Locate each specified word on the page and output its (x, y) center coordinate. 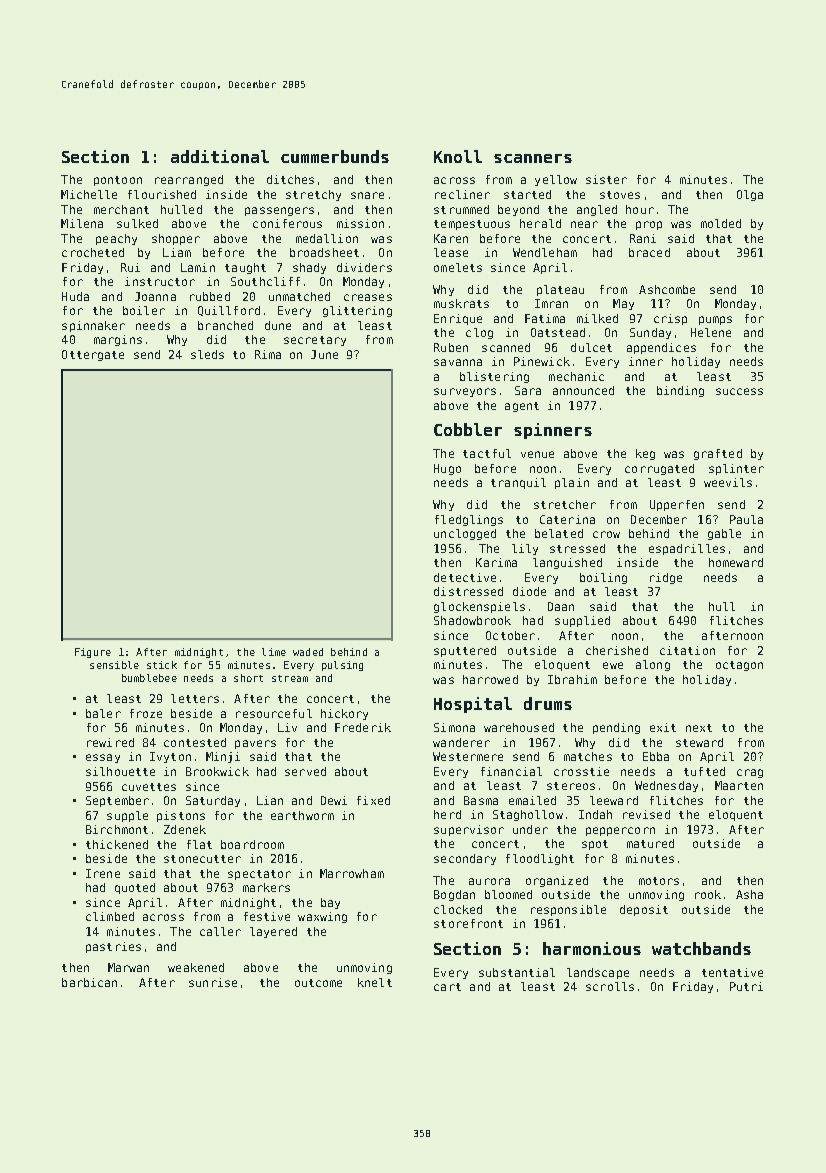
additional (220, 156)
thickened (117, 844)
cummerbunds (335, 156)
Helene (711, 332)
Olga (750, 195)
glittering (357, 311)
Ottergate (93, 355)
